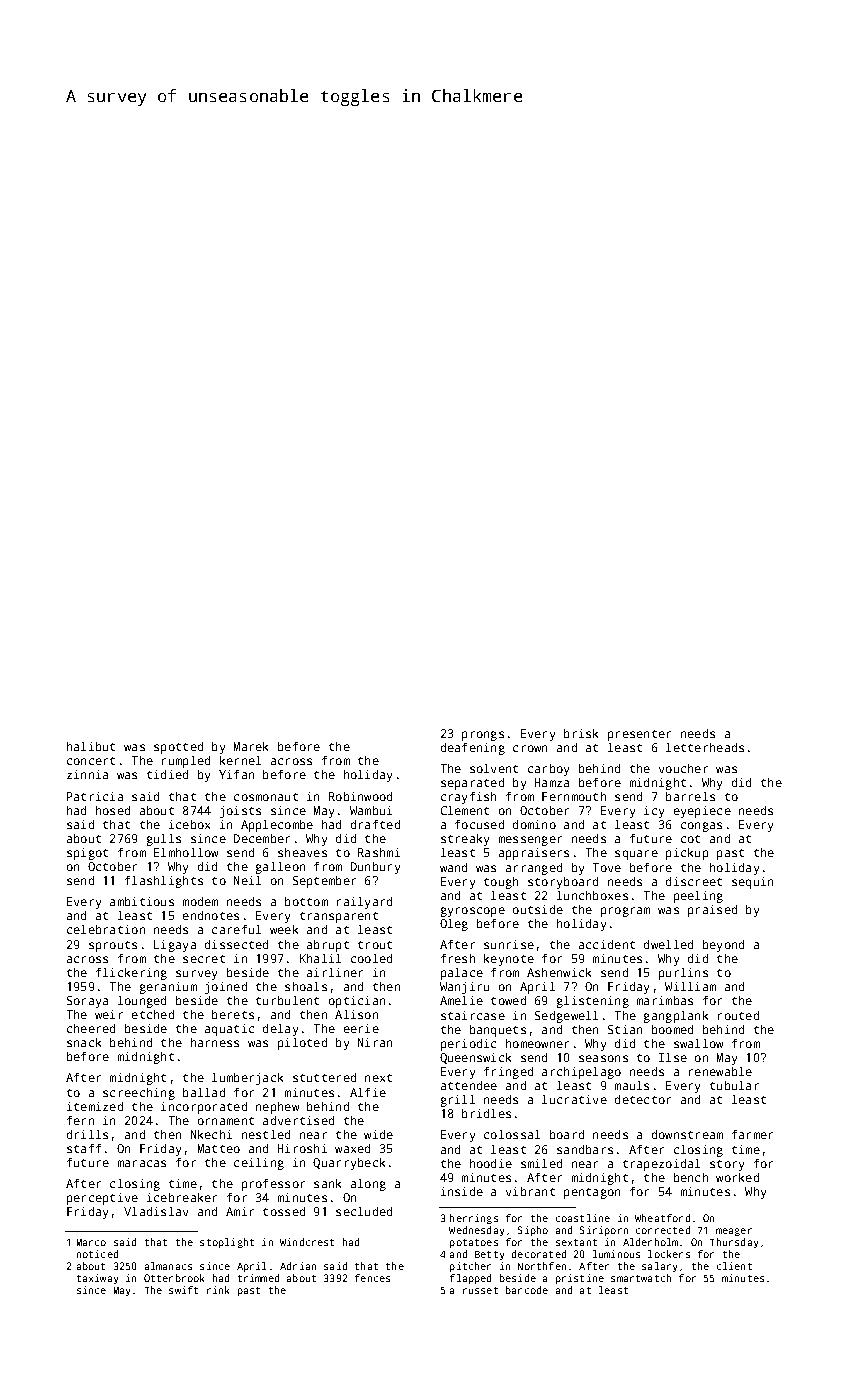 The image size is (849, 1400). I want to click on Adrian, so click(298, 1266).
